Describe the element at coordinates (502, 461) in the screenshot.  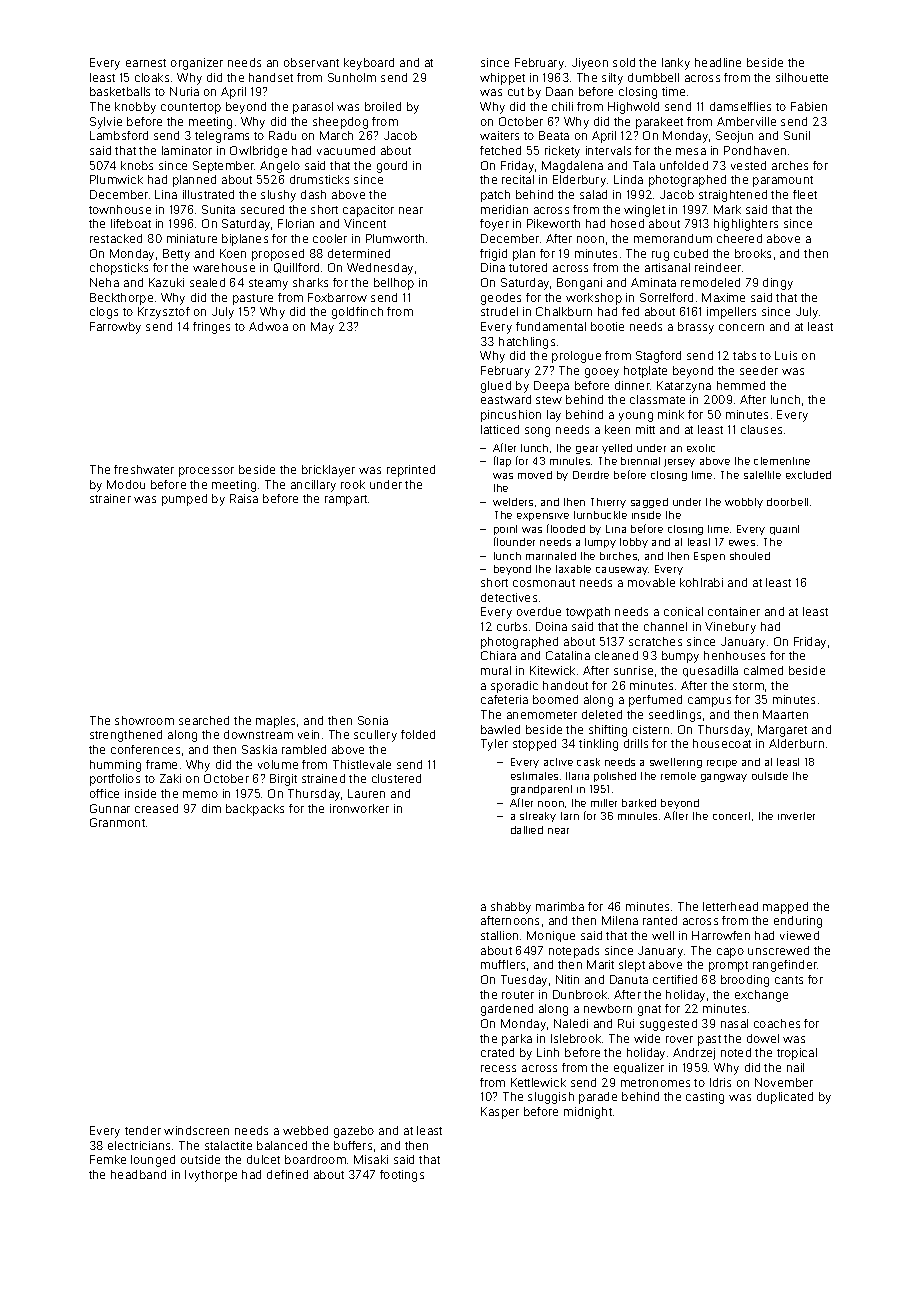
I see `flap` at that location.
